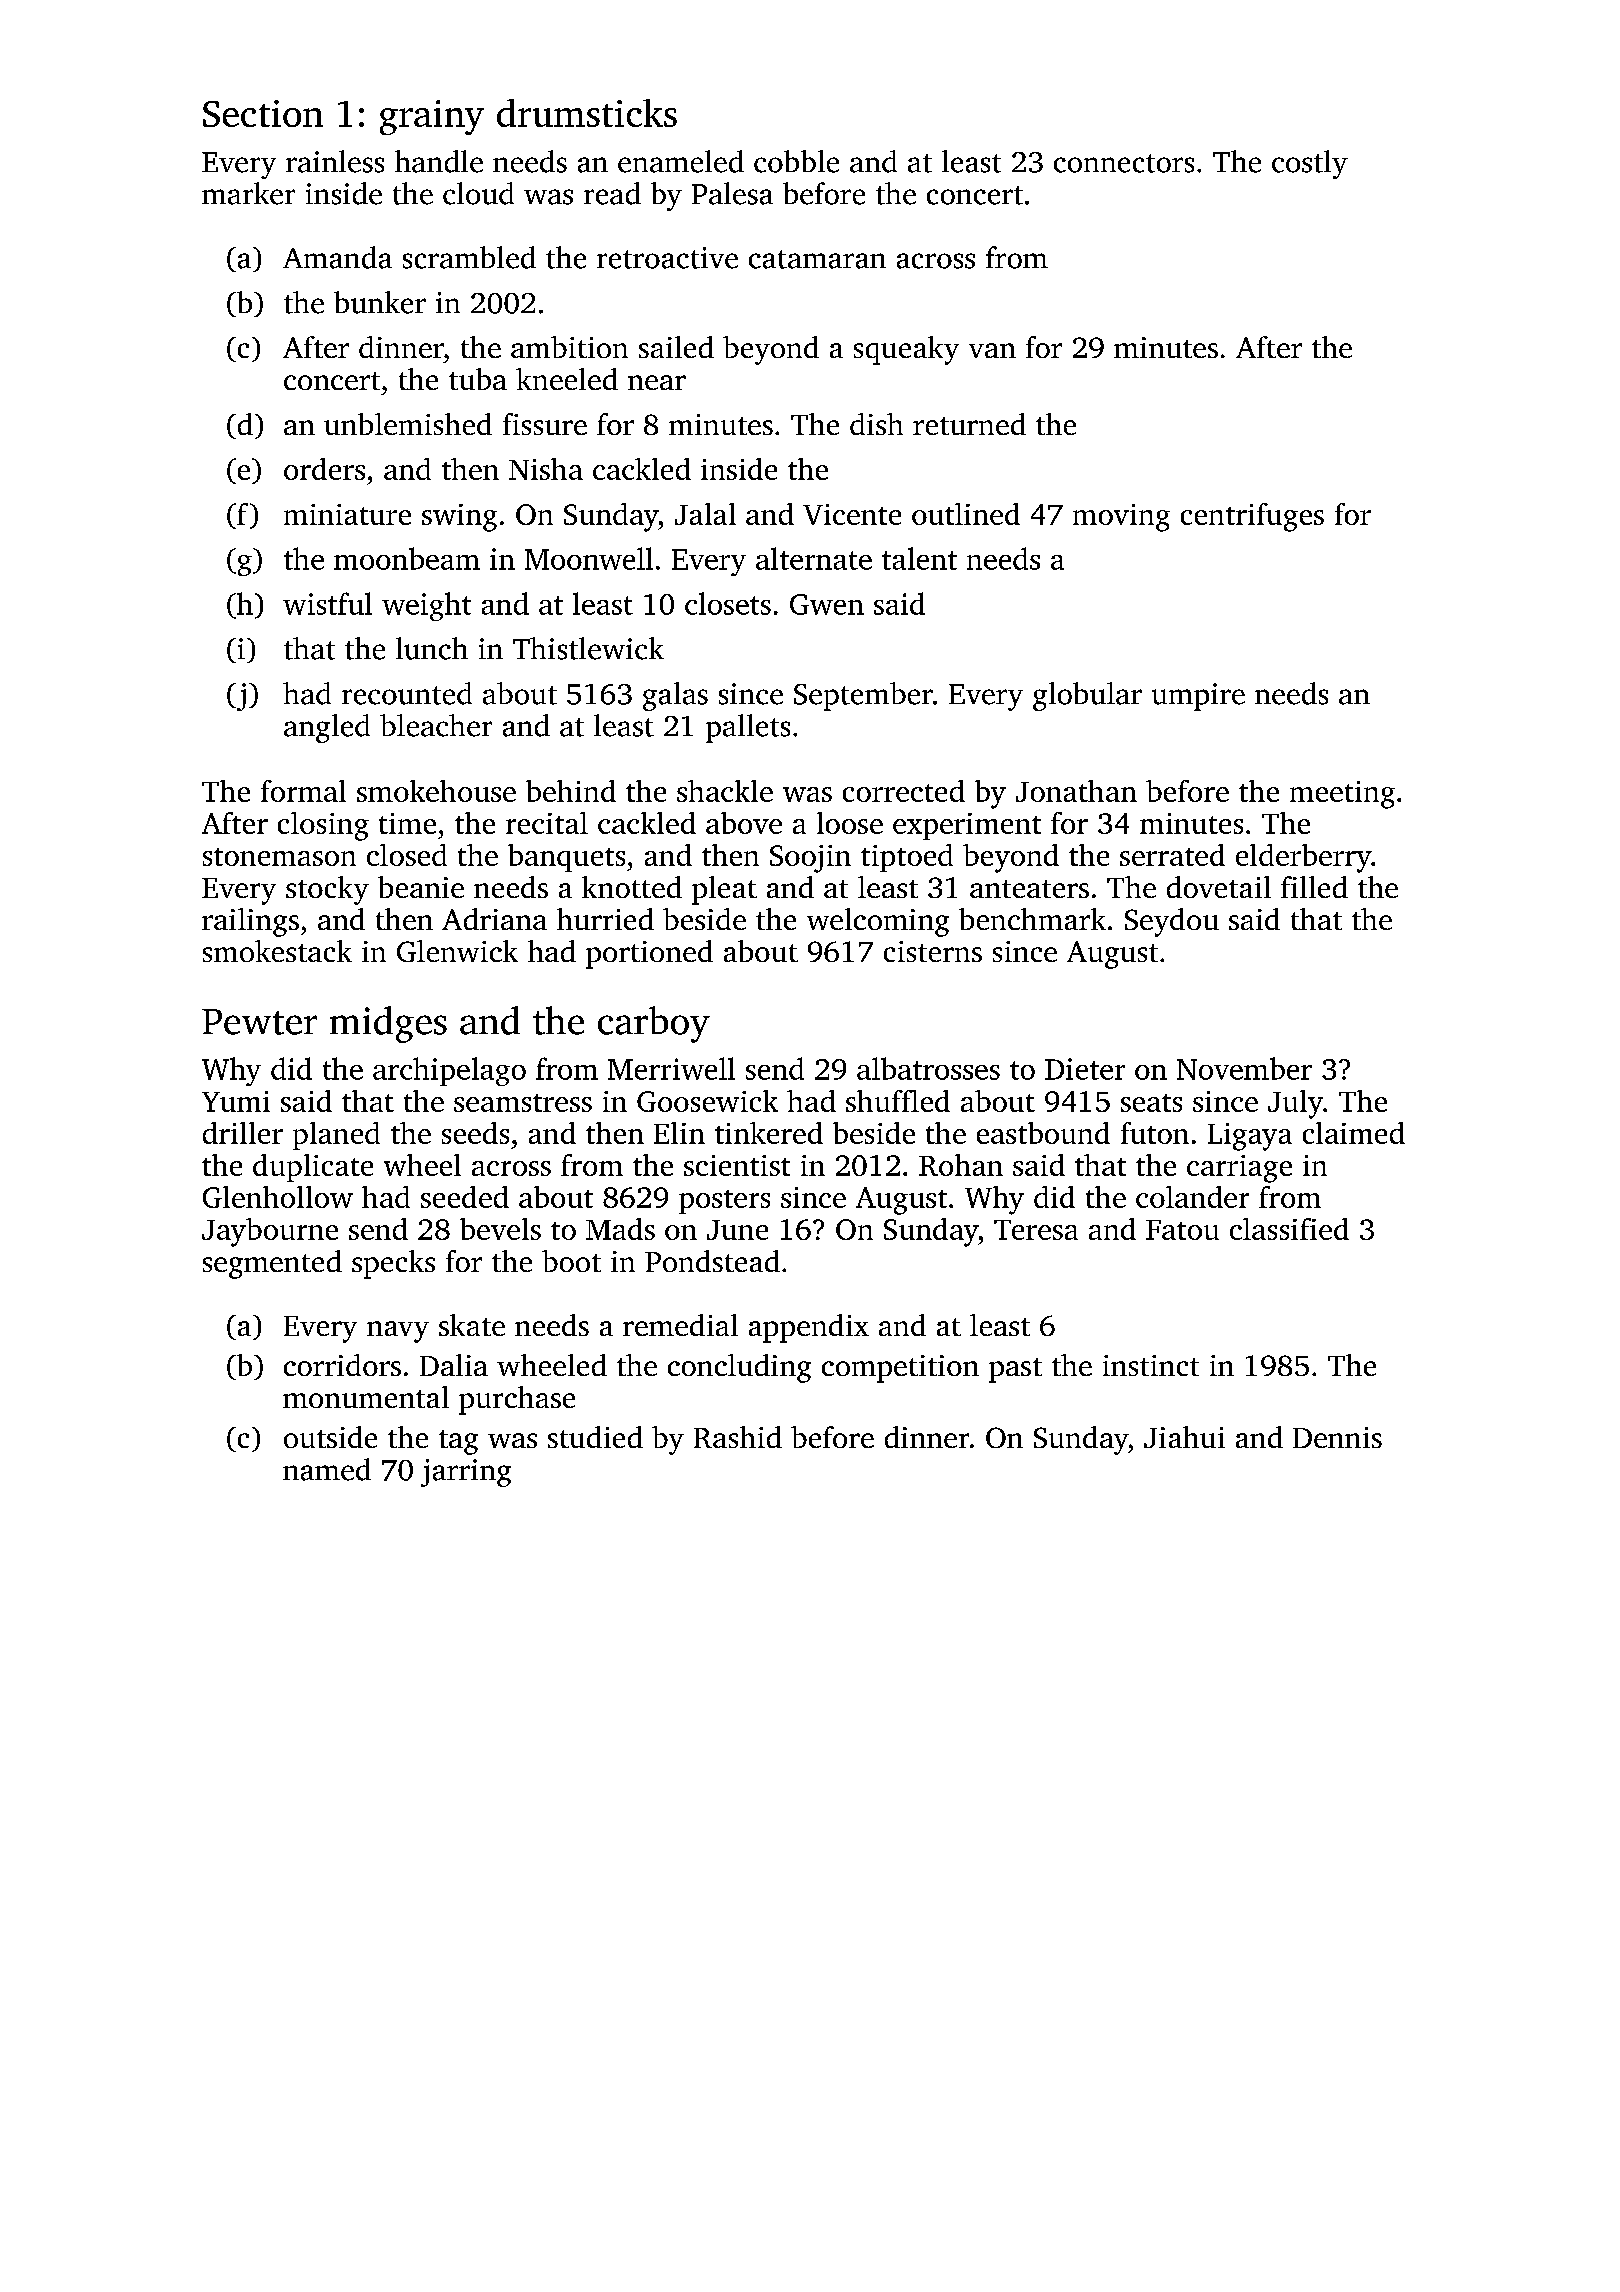  What do you see at coordinates (1198, 697) in the screenshot?
I see `umpire` at bounding box center [1198, 697].
